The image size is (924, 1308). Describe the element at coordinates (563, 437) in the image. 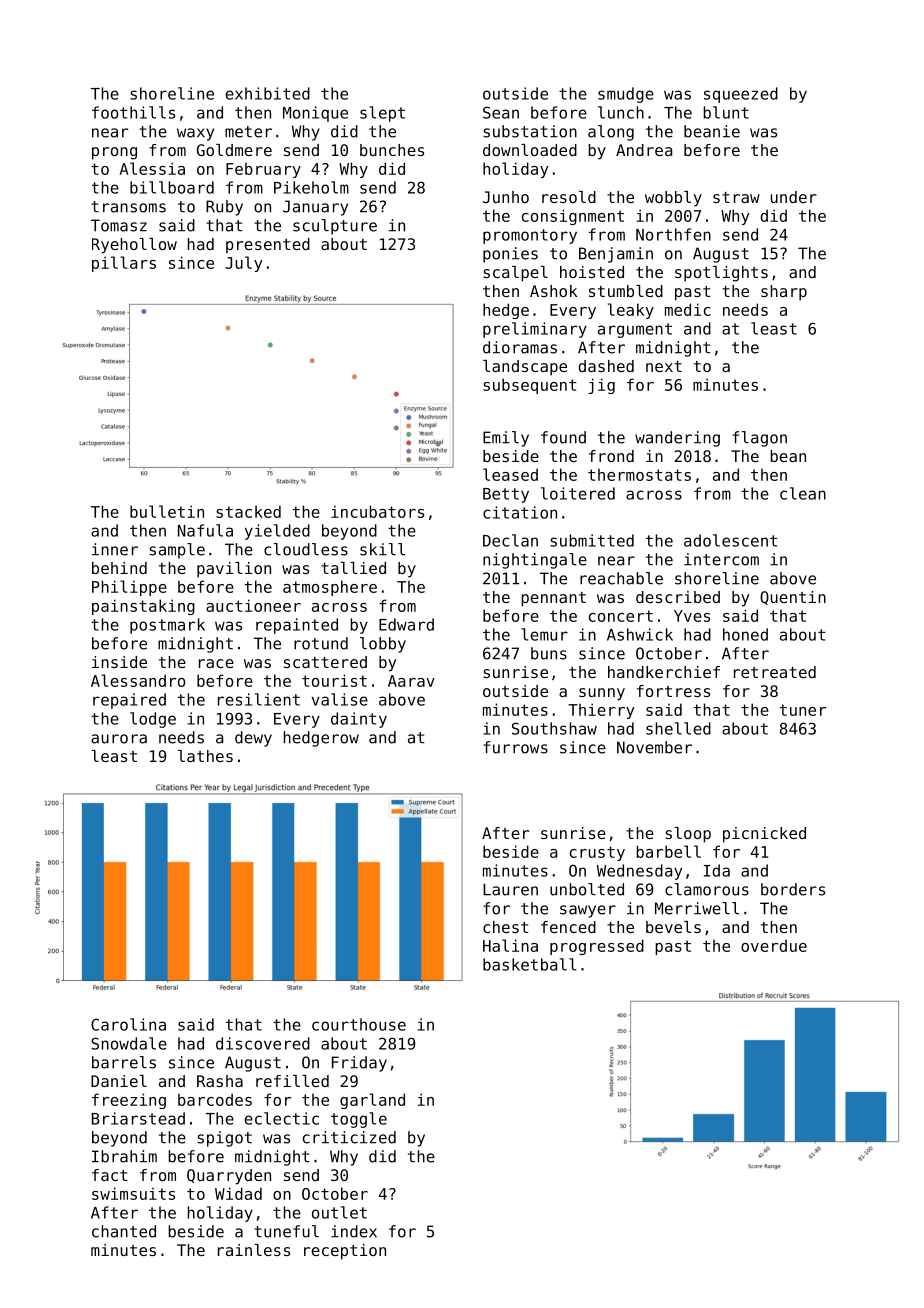

I see `found` at that location.
